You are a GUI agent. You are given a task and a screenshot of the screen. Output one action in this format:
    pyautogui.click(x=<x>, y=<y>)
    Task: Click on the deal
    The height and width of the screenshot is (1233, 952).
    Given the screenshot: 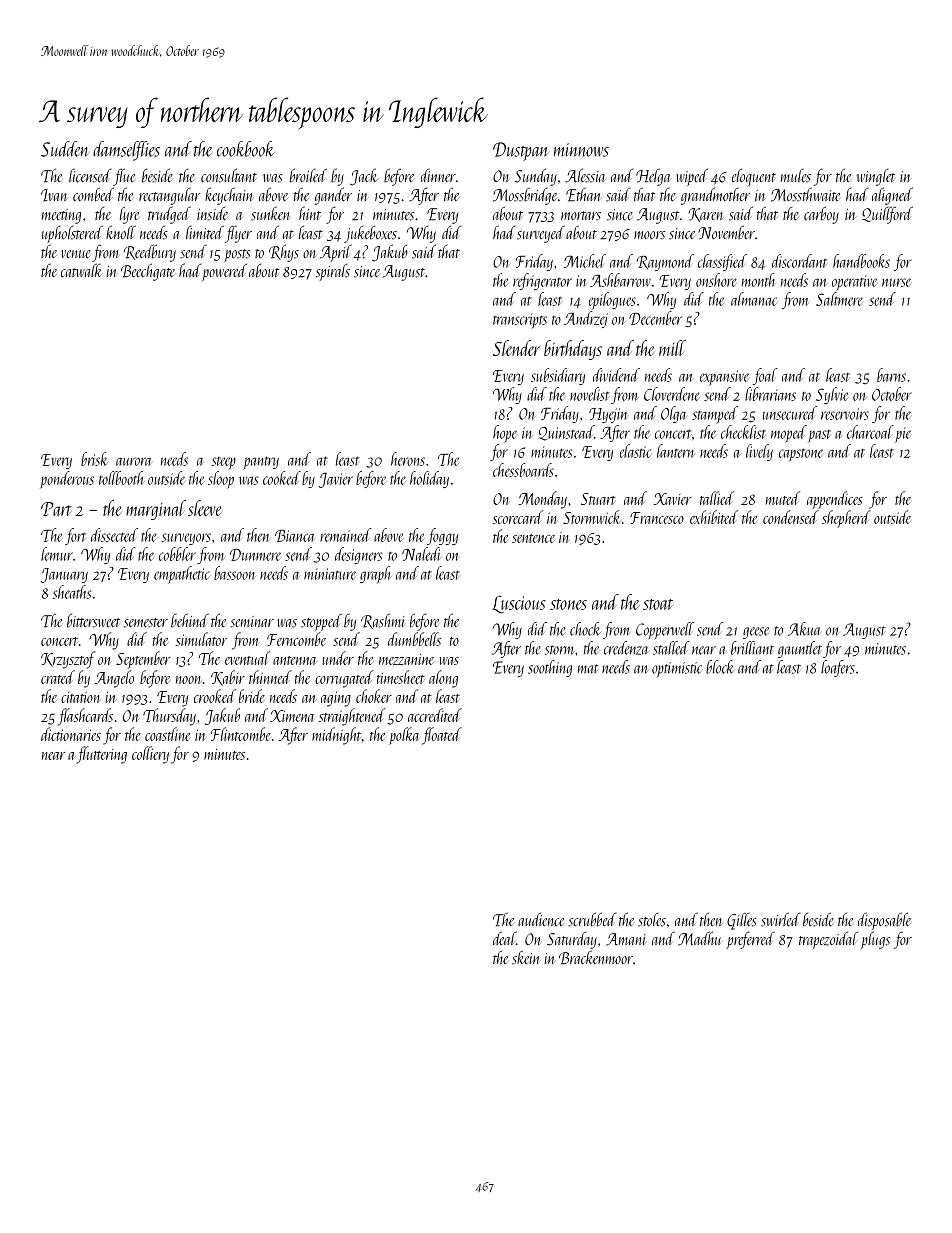 What is the action you would take?
    pyautogui.click(x=504, y=938)
